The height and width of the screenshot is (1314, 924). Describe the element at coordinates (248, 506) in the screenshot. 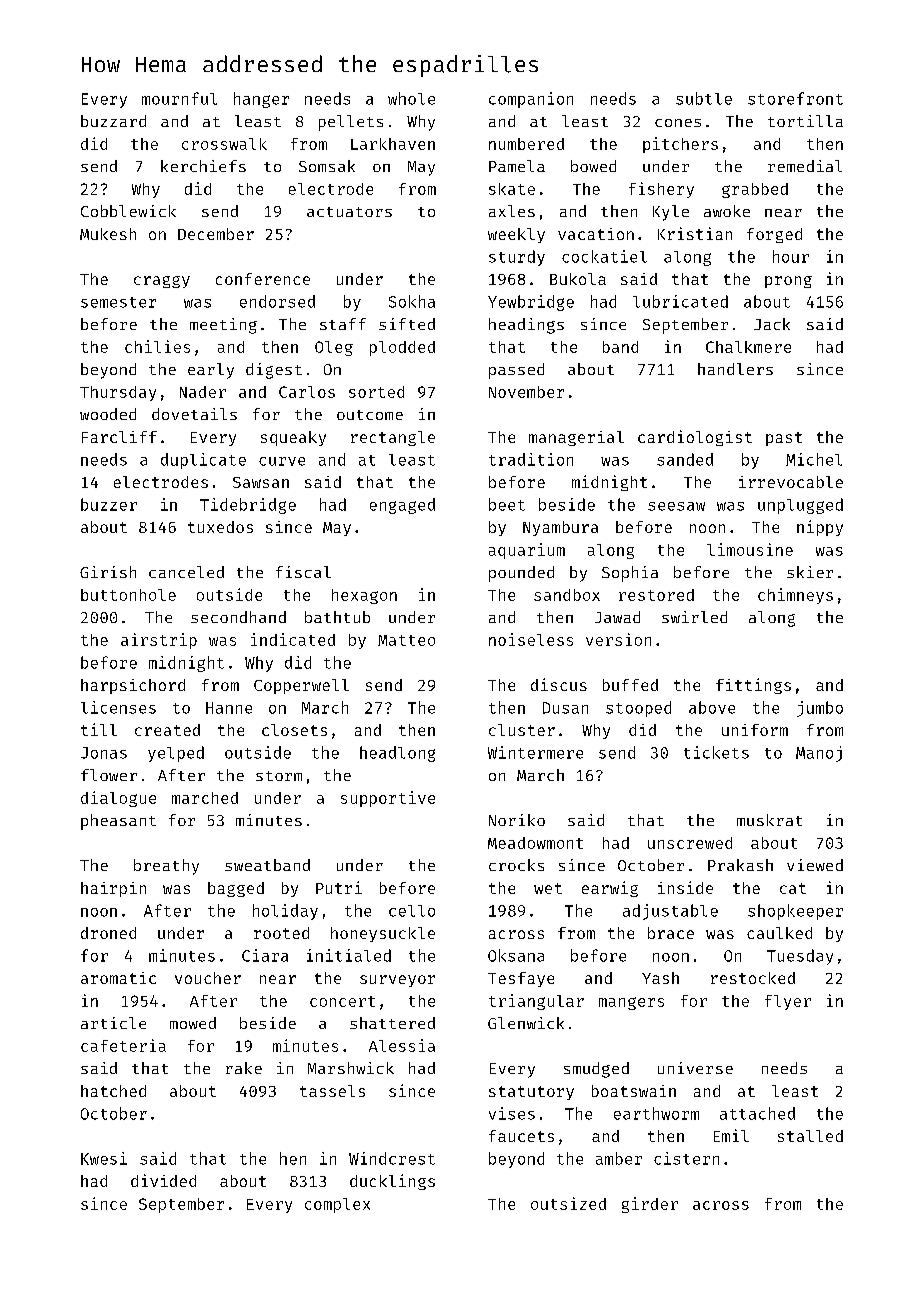

I see `Tidebridge` at that location.
